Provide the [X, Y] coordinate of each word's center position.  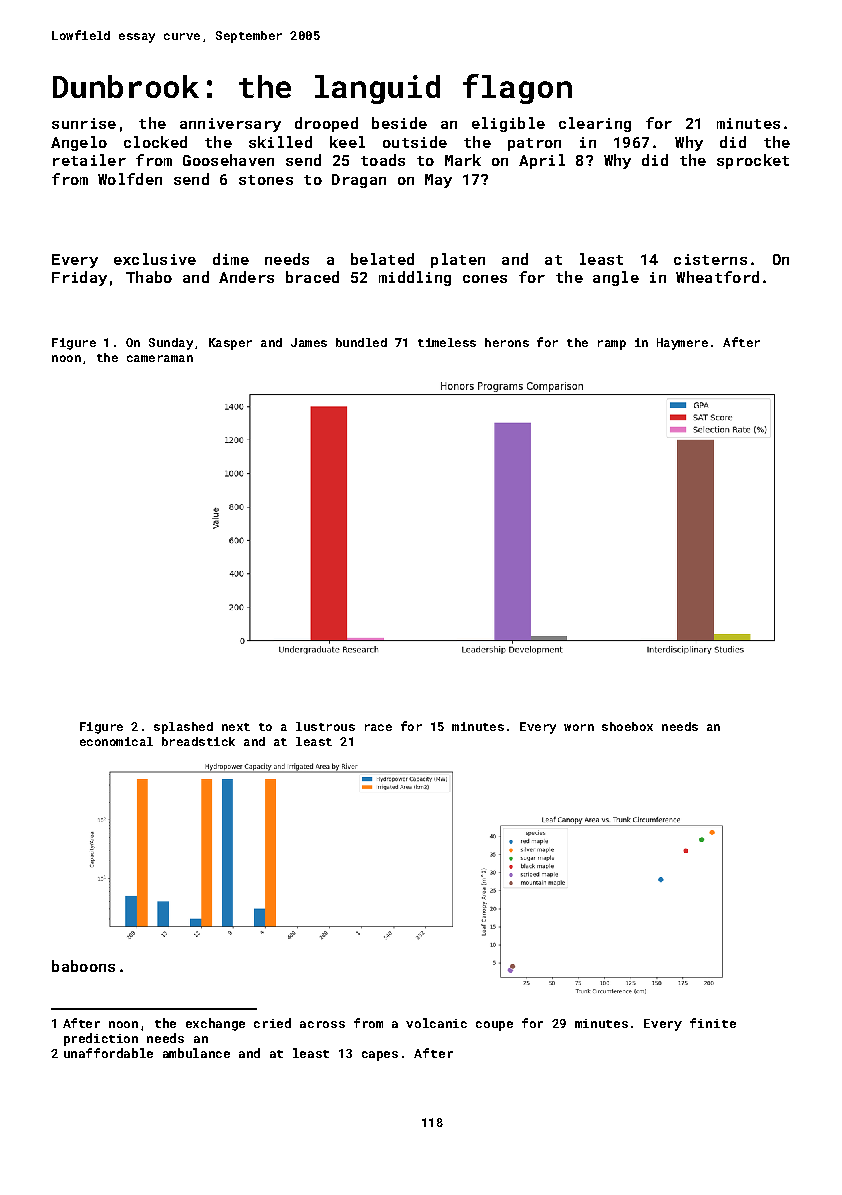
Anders [246, 277]
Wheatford [717, 277]
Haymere [682, 344]
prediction [101, 1039]
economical [116, 741]
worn [579, 727]
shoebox [627, 726]
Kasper [230, 344]
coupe [494, 1026]
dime [231, 259]
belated [382, 259]
